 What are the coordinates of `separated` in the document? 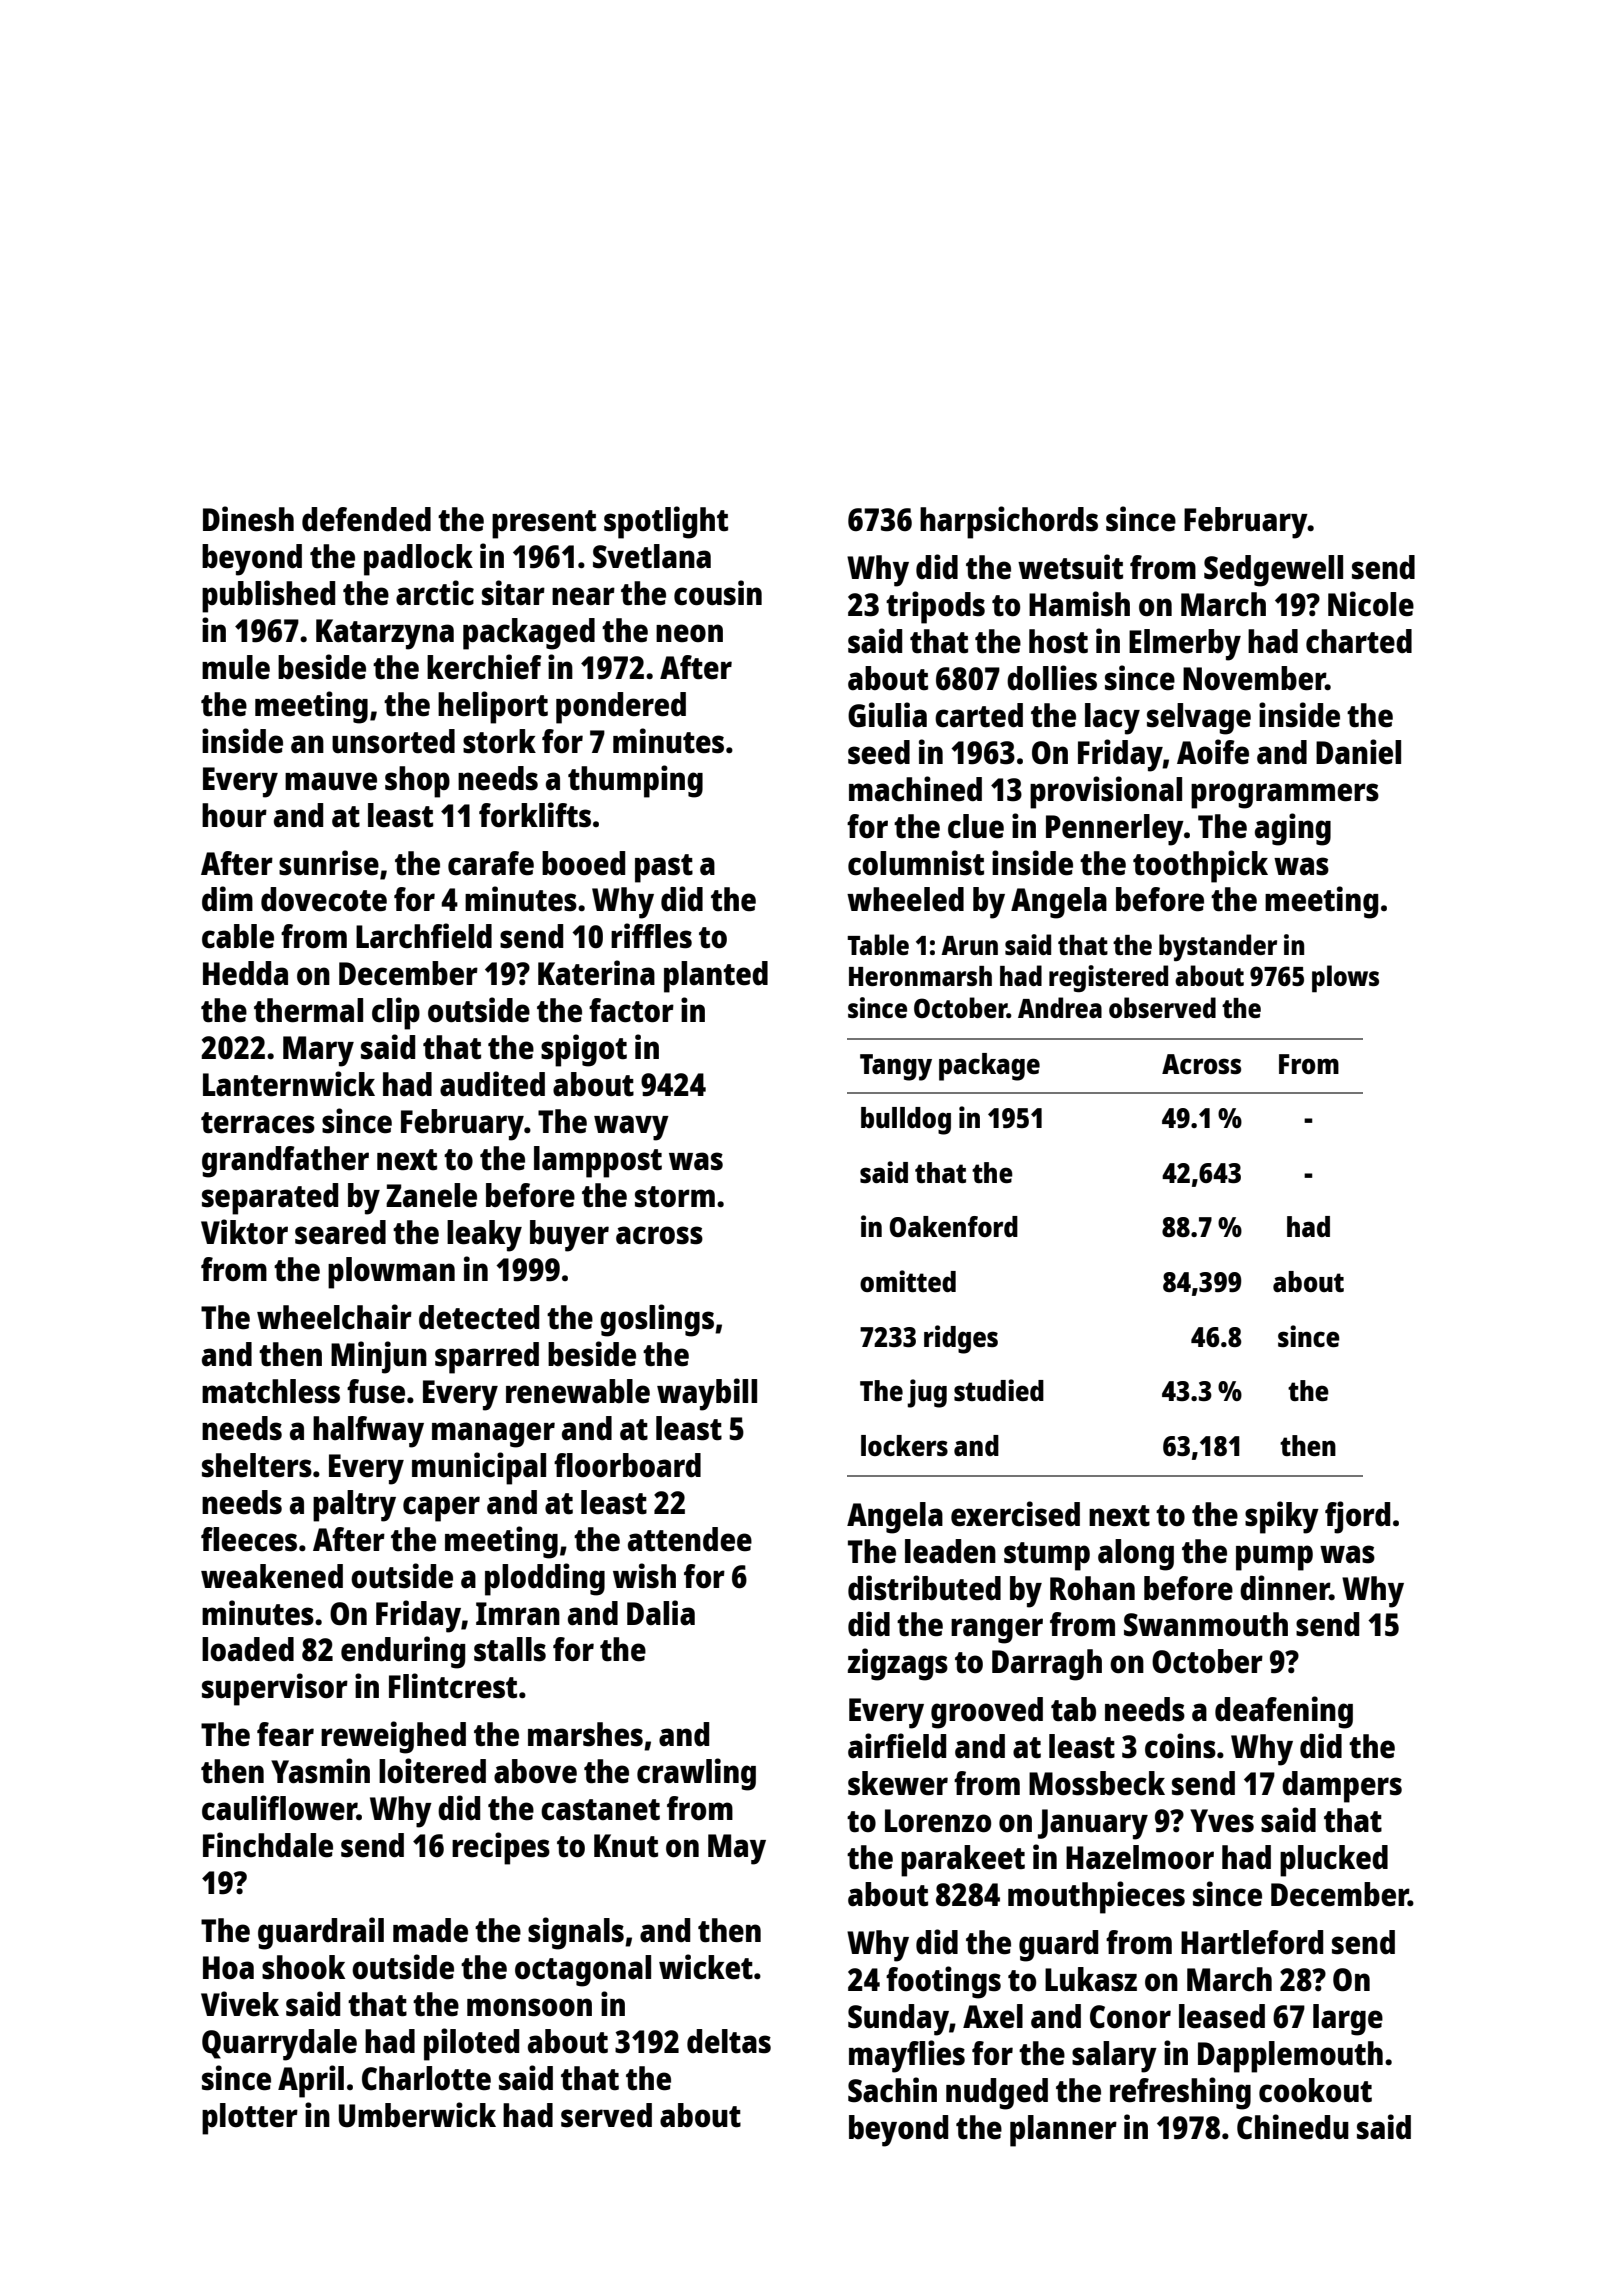 It's located at (270, 1199).
